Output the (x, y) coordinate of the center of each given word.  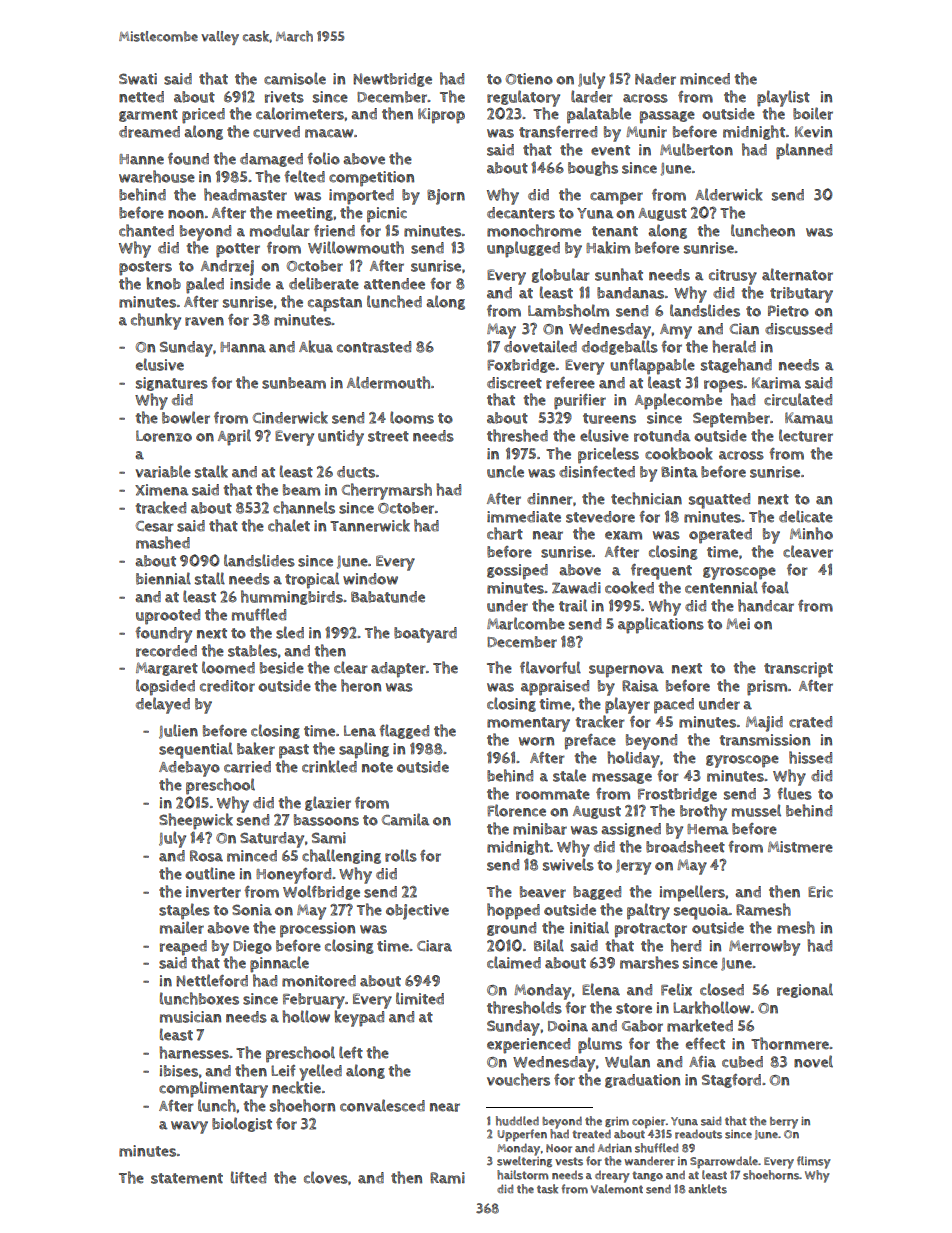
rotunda (662, 436)
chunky (156, 321)
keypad (359, 1018)
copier (648, 1122)
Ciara (434, 946)
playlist (783, 98)
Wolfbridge (321, 892)
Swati (138, 79)
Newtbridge (392, 80)
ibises (179, 1071)
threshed (517, 435)
